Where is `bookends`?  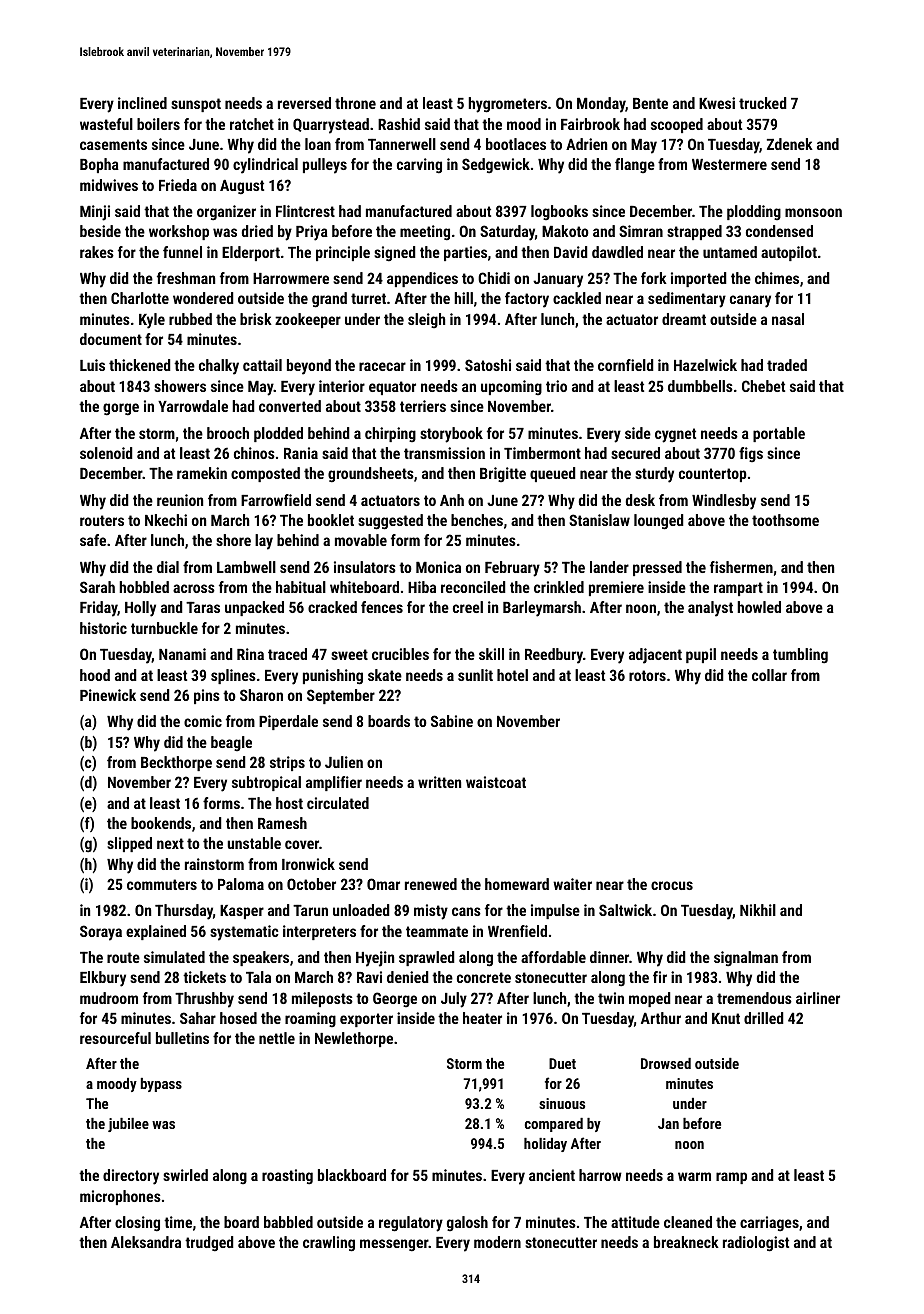 bookends is located at coordinates (161, 823).
